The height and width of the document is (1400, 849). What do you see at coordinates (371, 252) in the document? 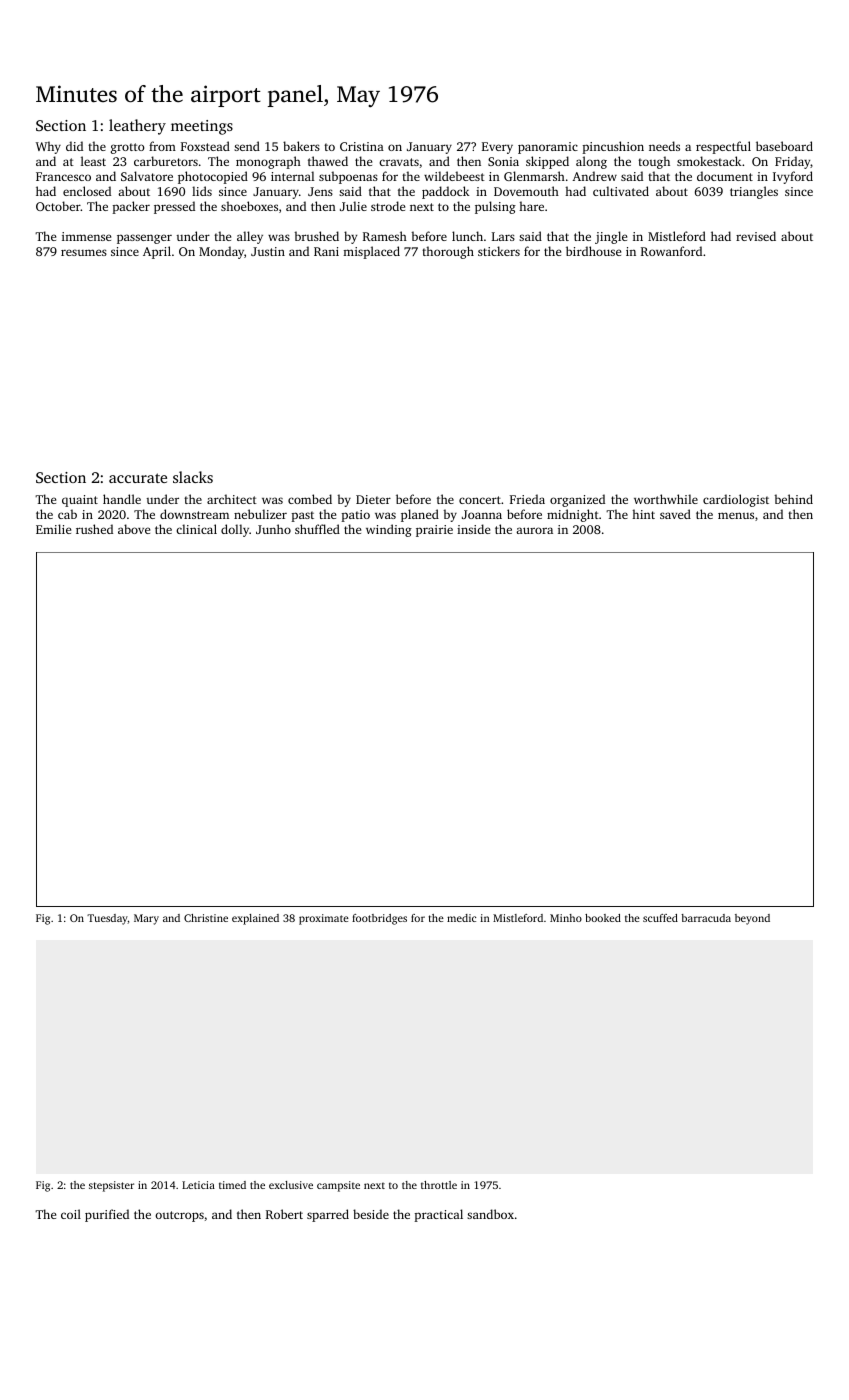
I see `misplaced` at bounding box center [371, 252].
